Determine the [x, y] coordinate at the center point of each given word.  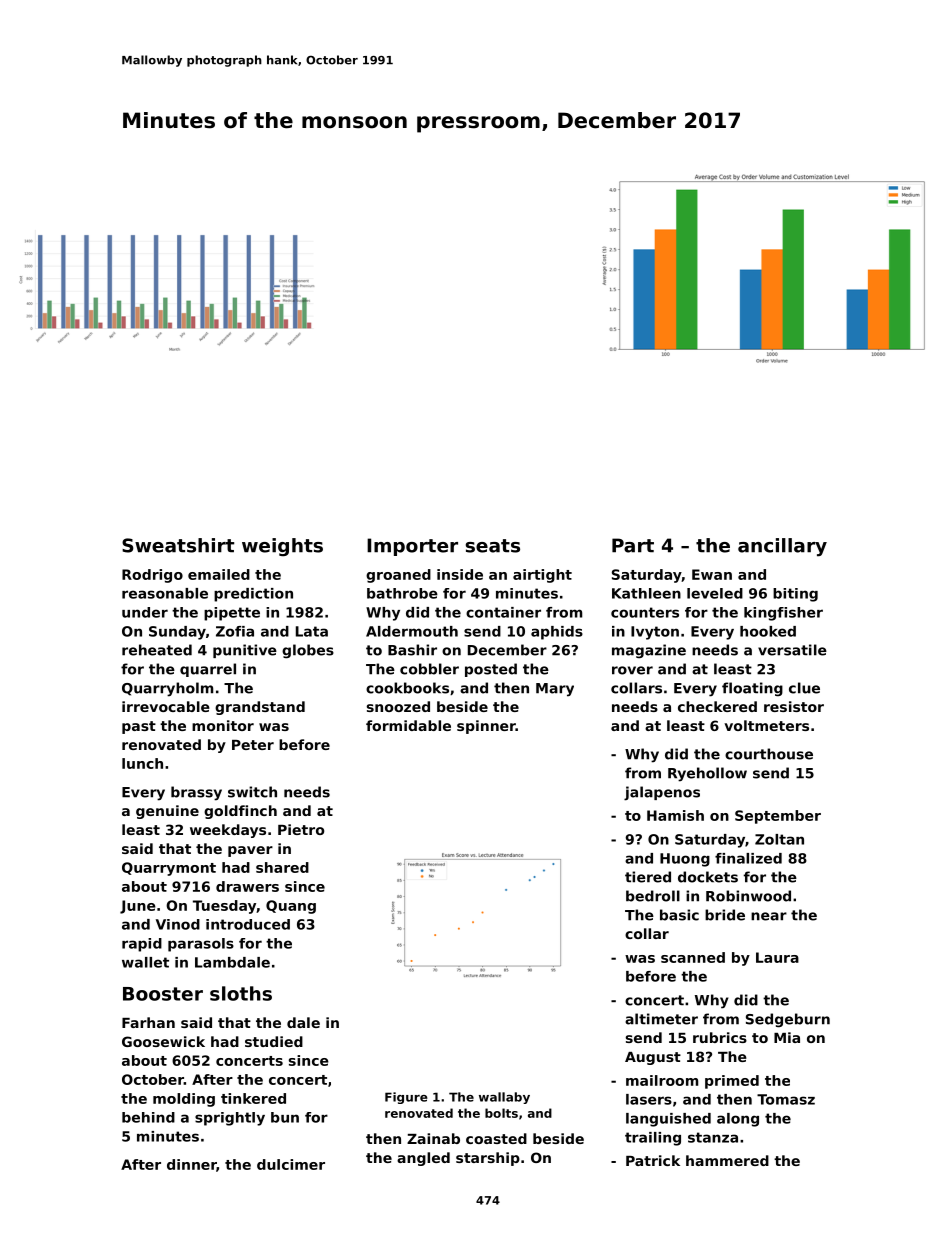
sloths [241, 993]
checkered [717, 706]
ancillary [782, 547]
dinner [192, 1165]
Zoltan [779, 839]
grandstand [260, 708]
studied [274, 1041]
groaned [398, 576]
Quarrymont [169, 869]
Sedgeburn [788, 1020]
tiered [648, 877]
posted [491, 670]
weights [282, 547]
